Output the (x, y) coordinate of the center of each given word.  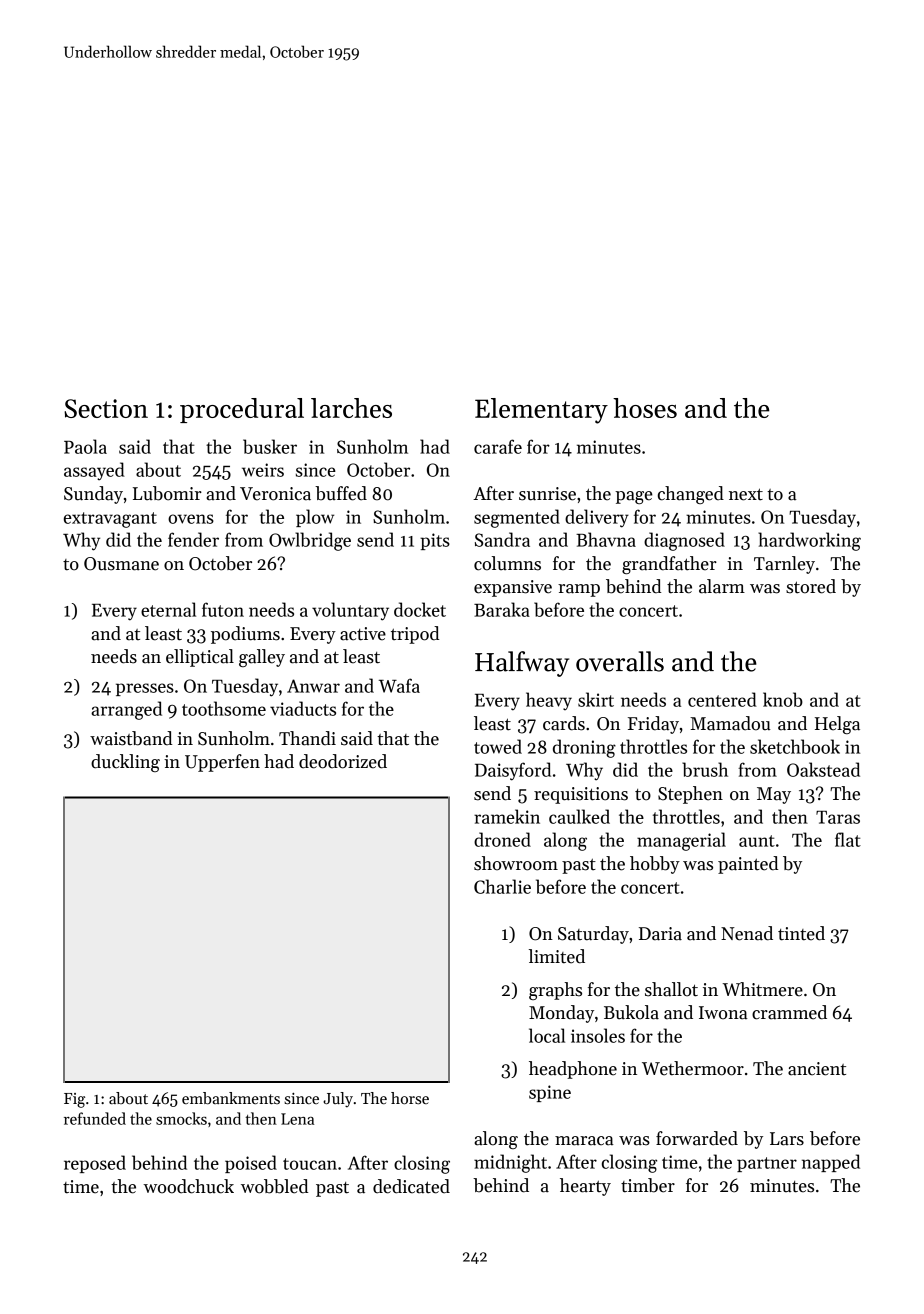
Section (106, 408)
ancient (817, 1069)
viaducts (303, 708)
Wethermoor (693, 1068)
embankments (231, 1098)
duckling (125, 763)
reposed (95, 1164)
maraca (584, 1141)
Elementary (541, 411)
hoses (645, 408)
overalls (620, 661)
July (338, 1100)
